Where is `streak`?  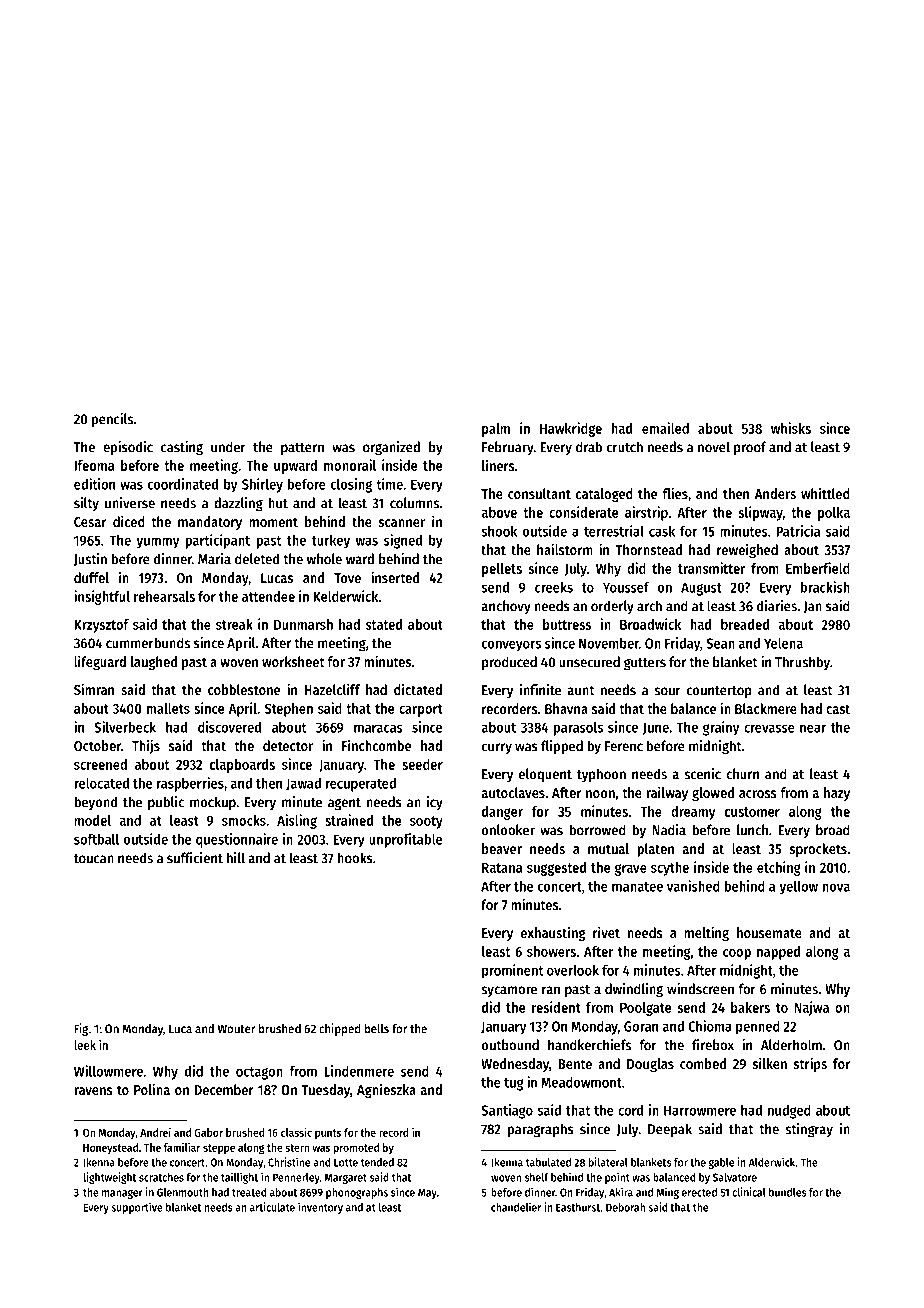
streak is located at coordinates (234, 624).
